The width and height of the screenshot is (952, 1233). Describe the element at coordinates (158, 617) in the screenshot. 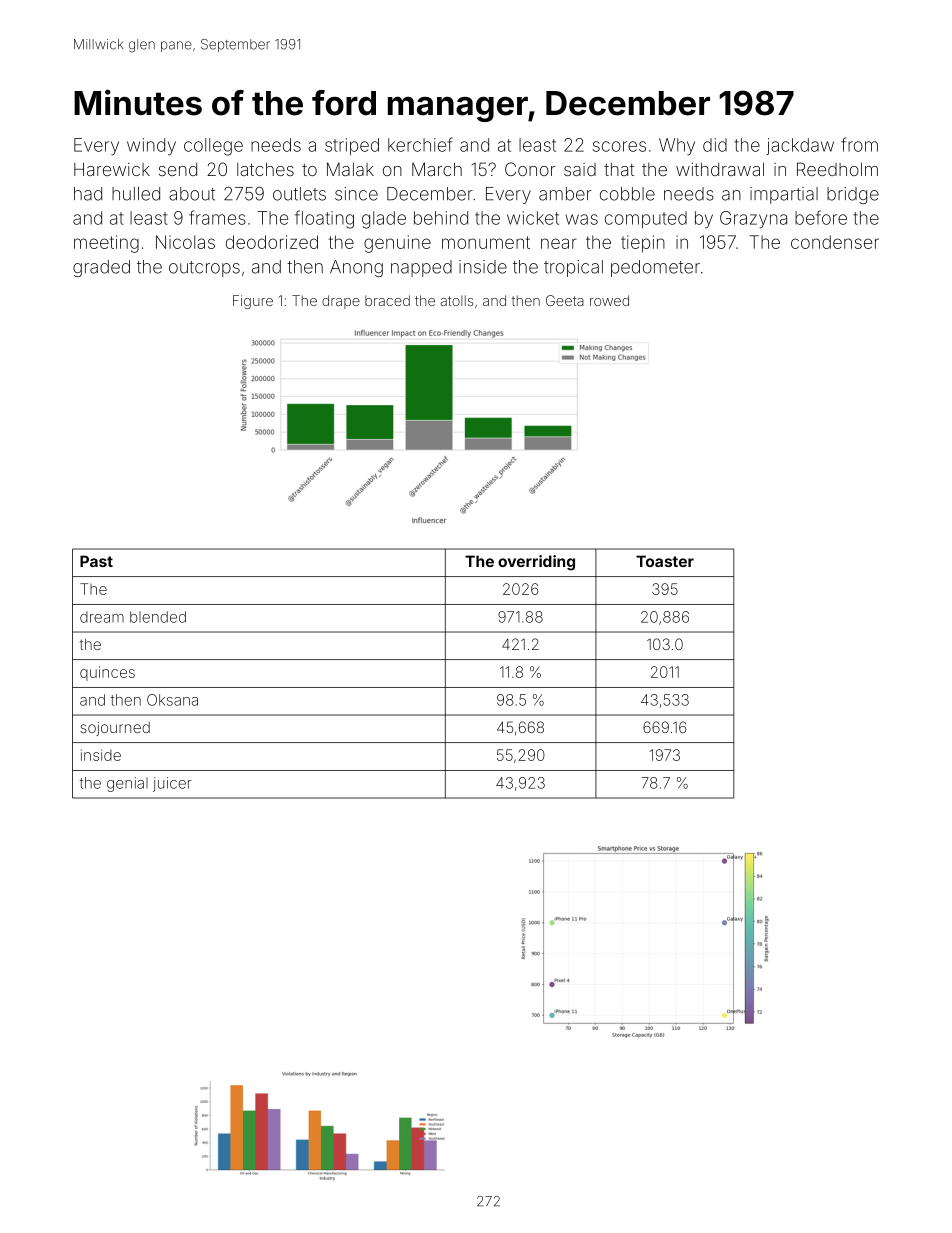

I see `blended` at that location.
